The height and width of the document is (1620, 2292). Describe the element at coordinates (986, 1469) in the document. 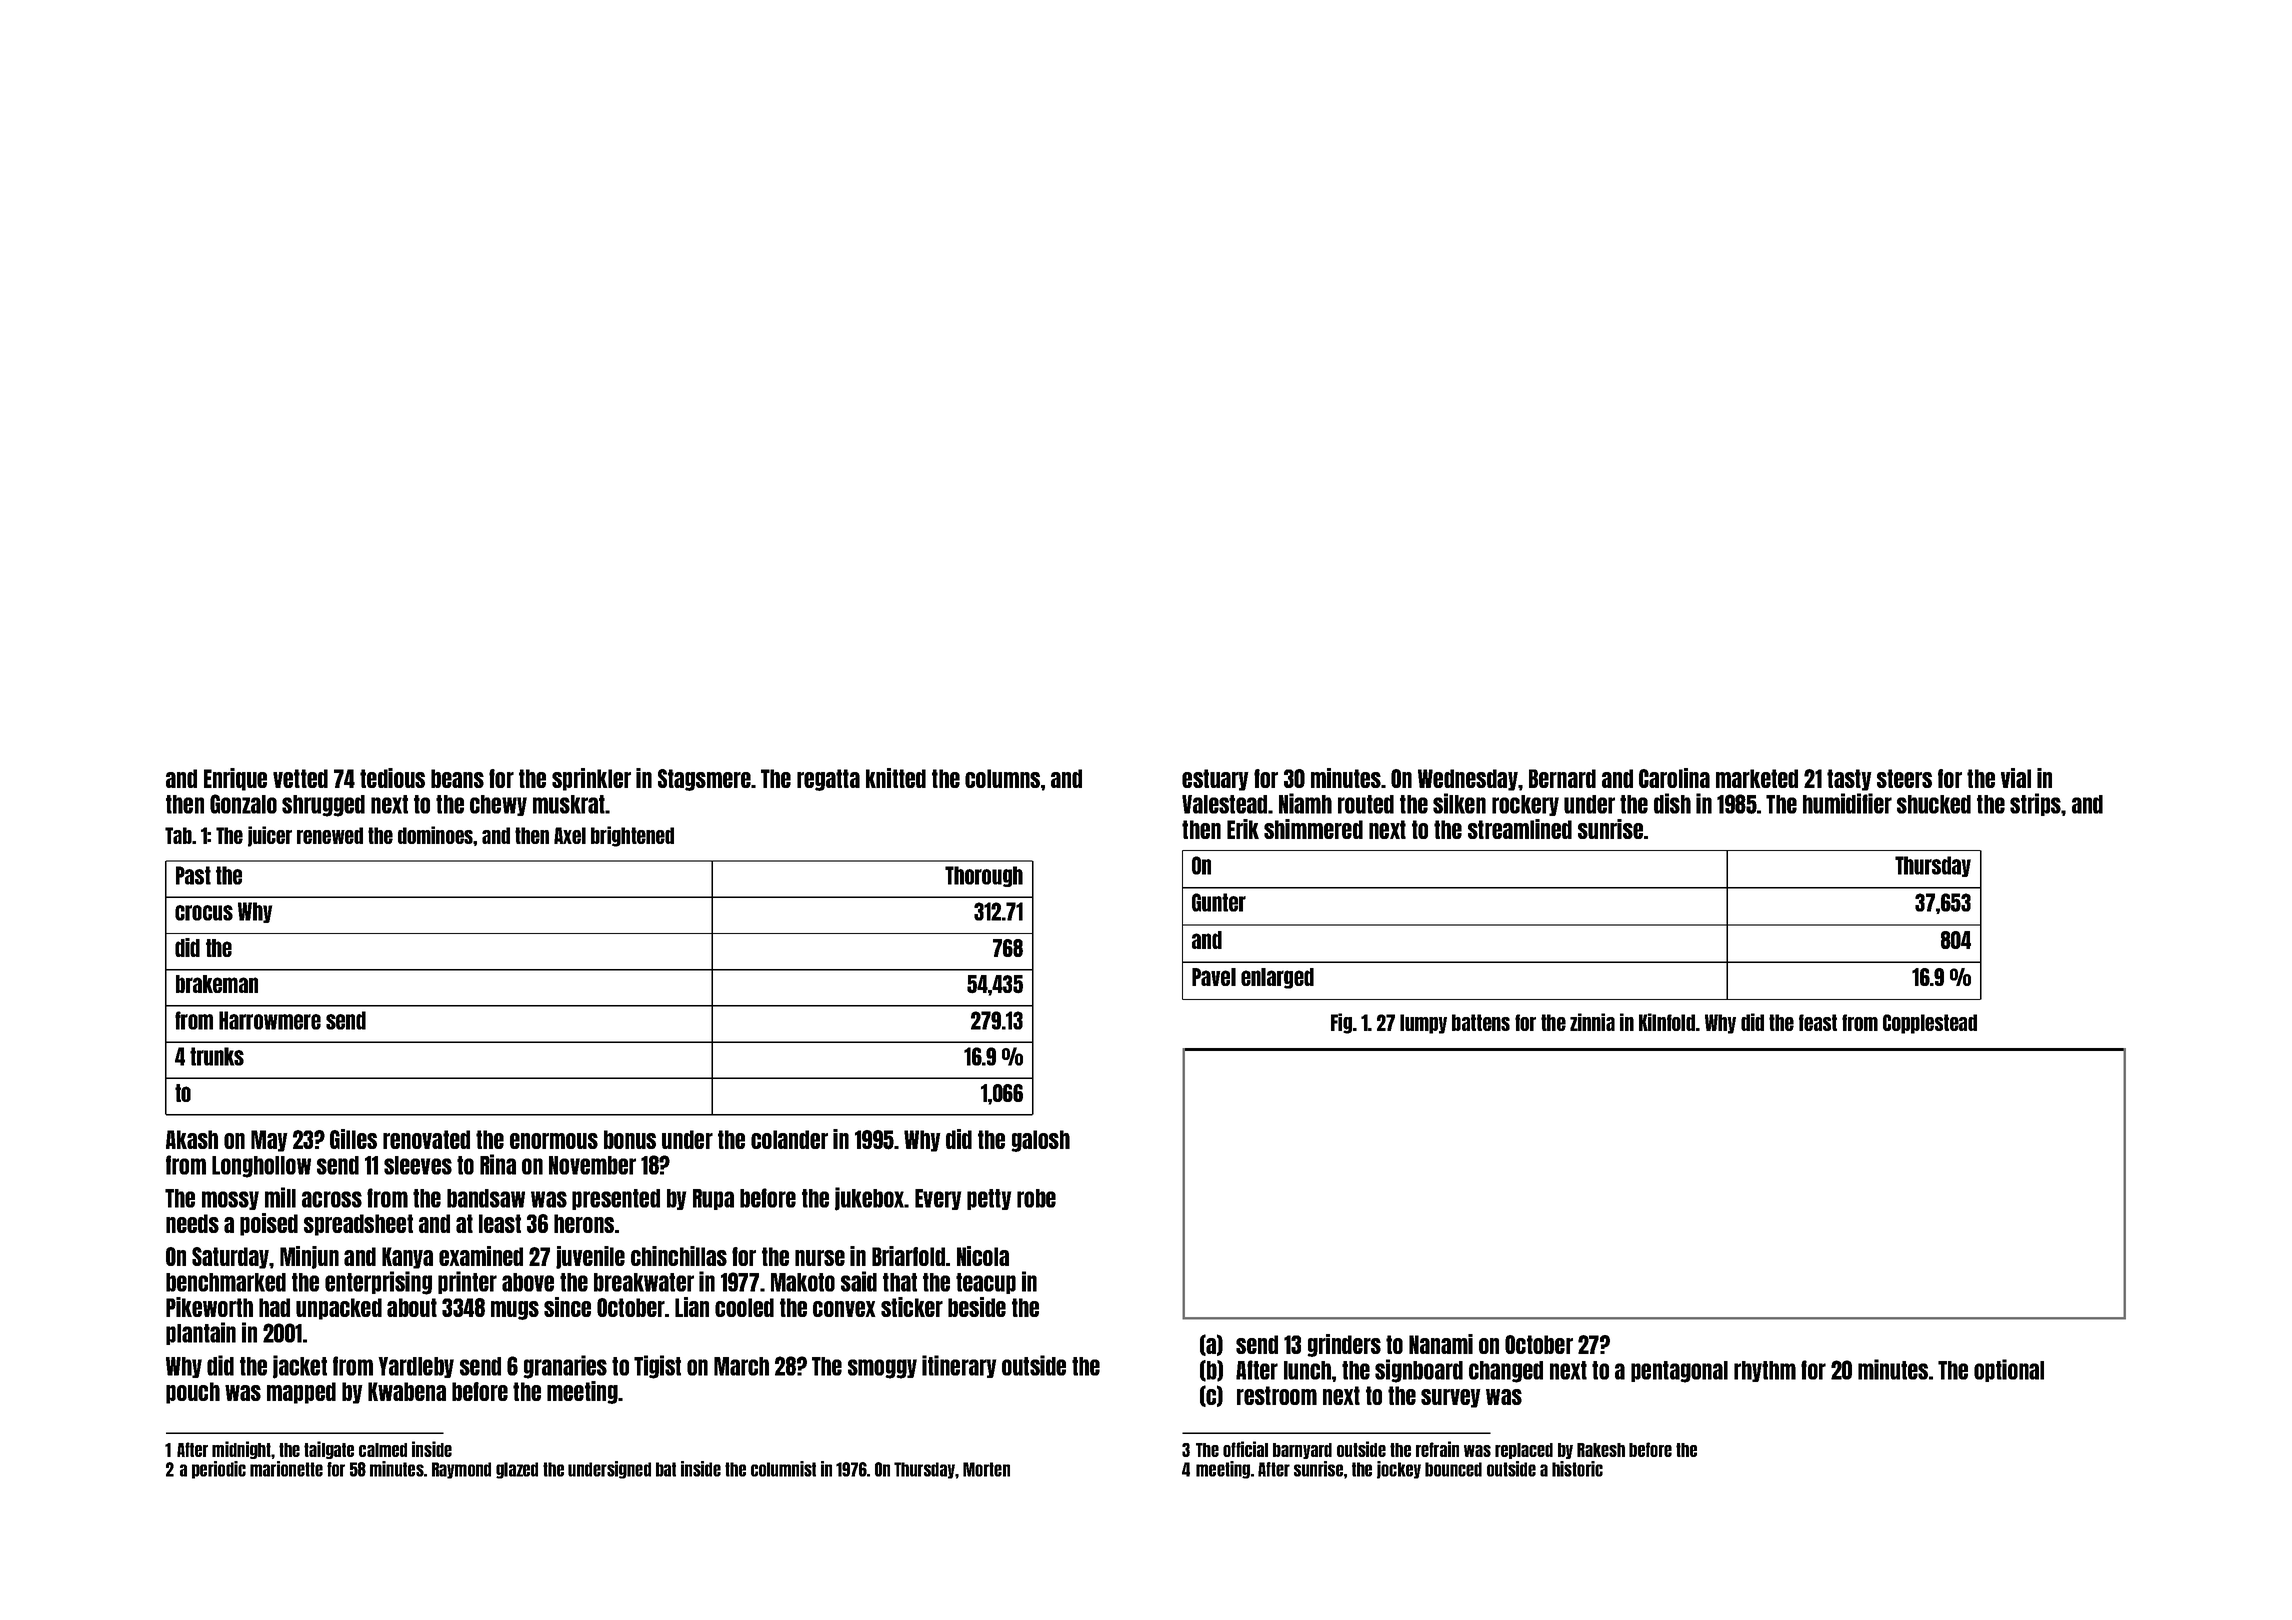

I see `Morten` at that location.
